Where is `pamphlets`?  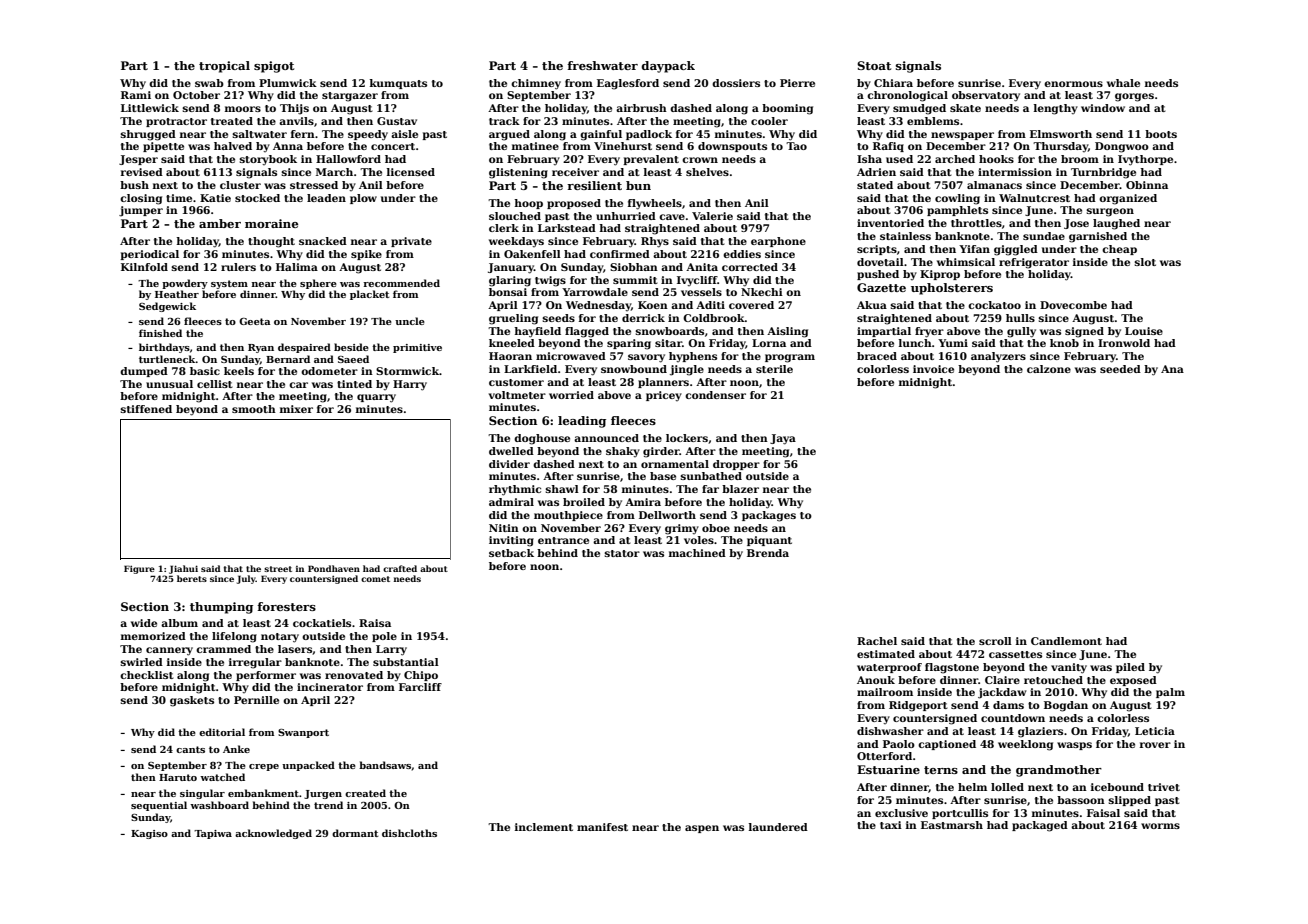 pamphlets is located at coordinates (957, 211).
